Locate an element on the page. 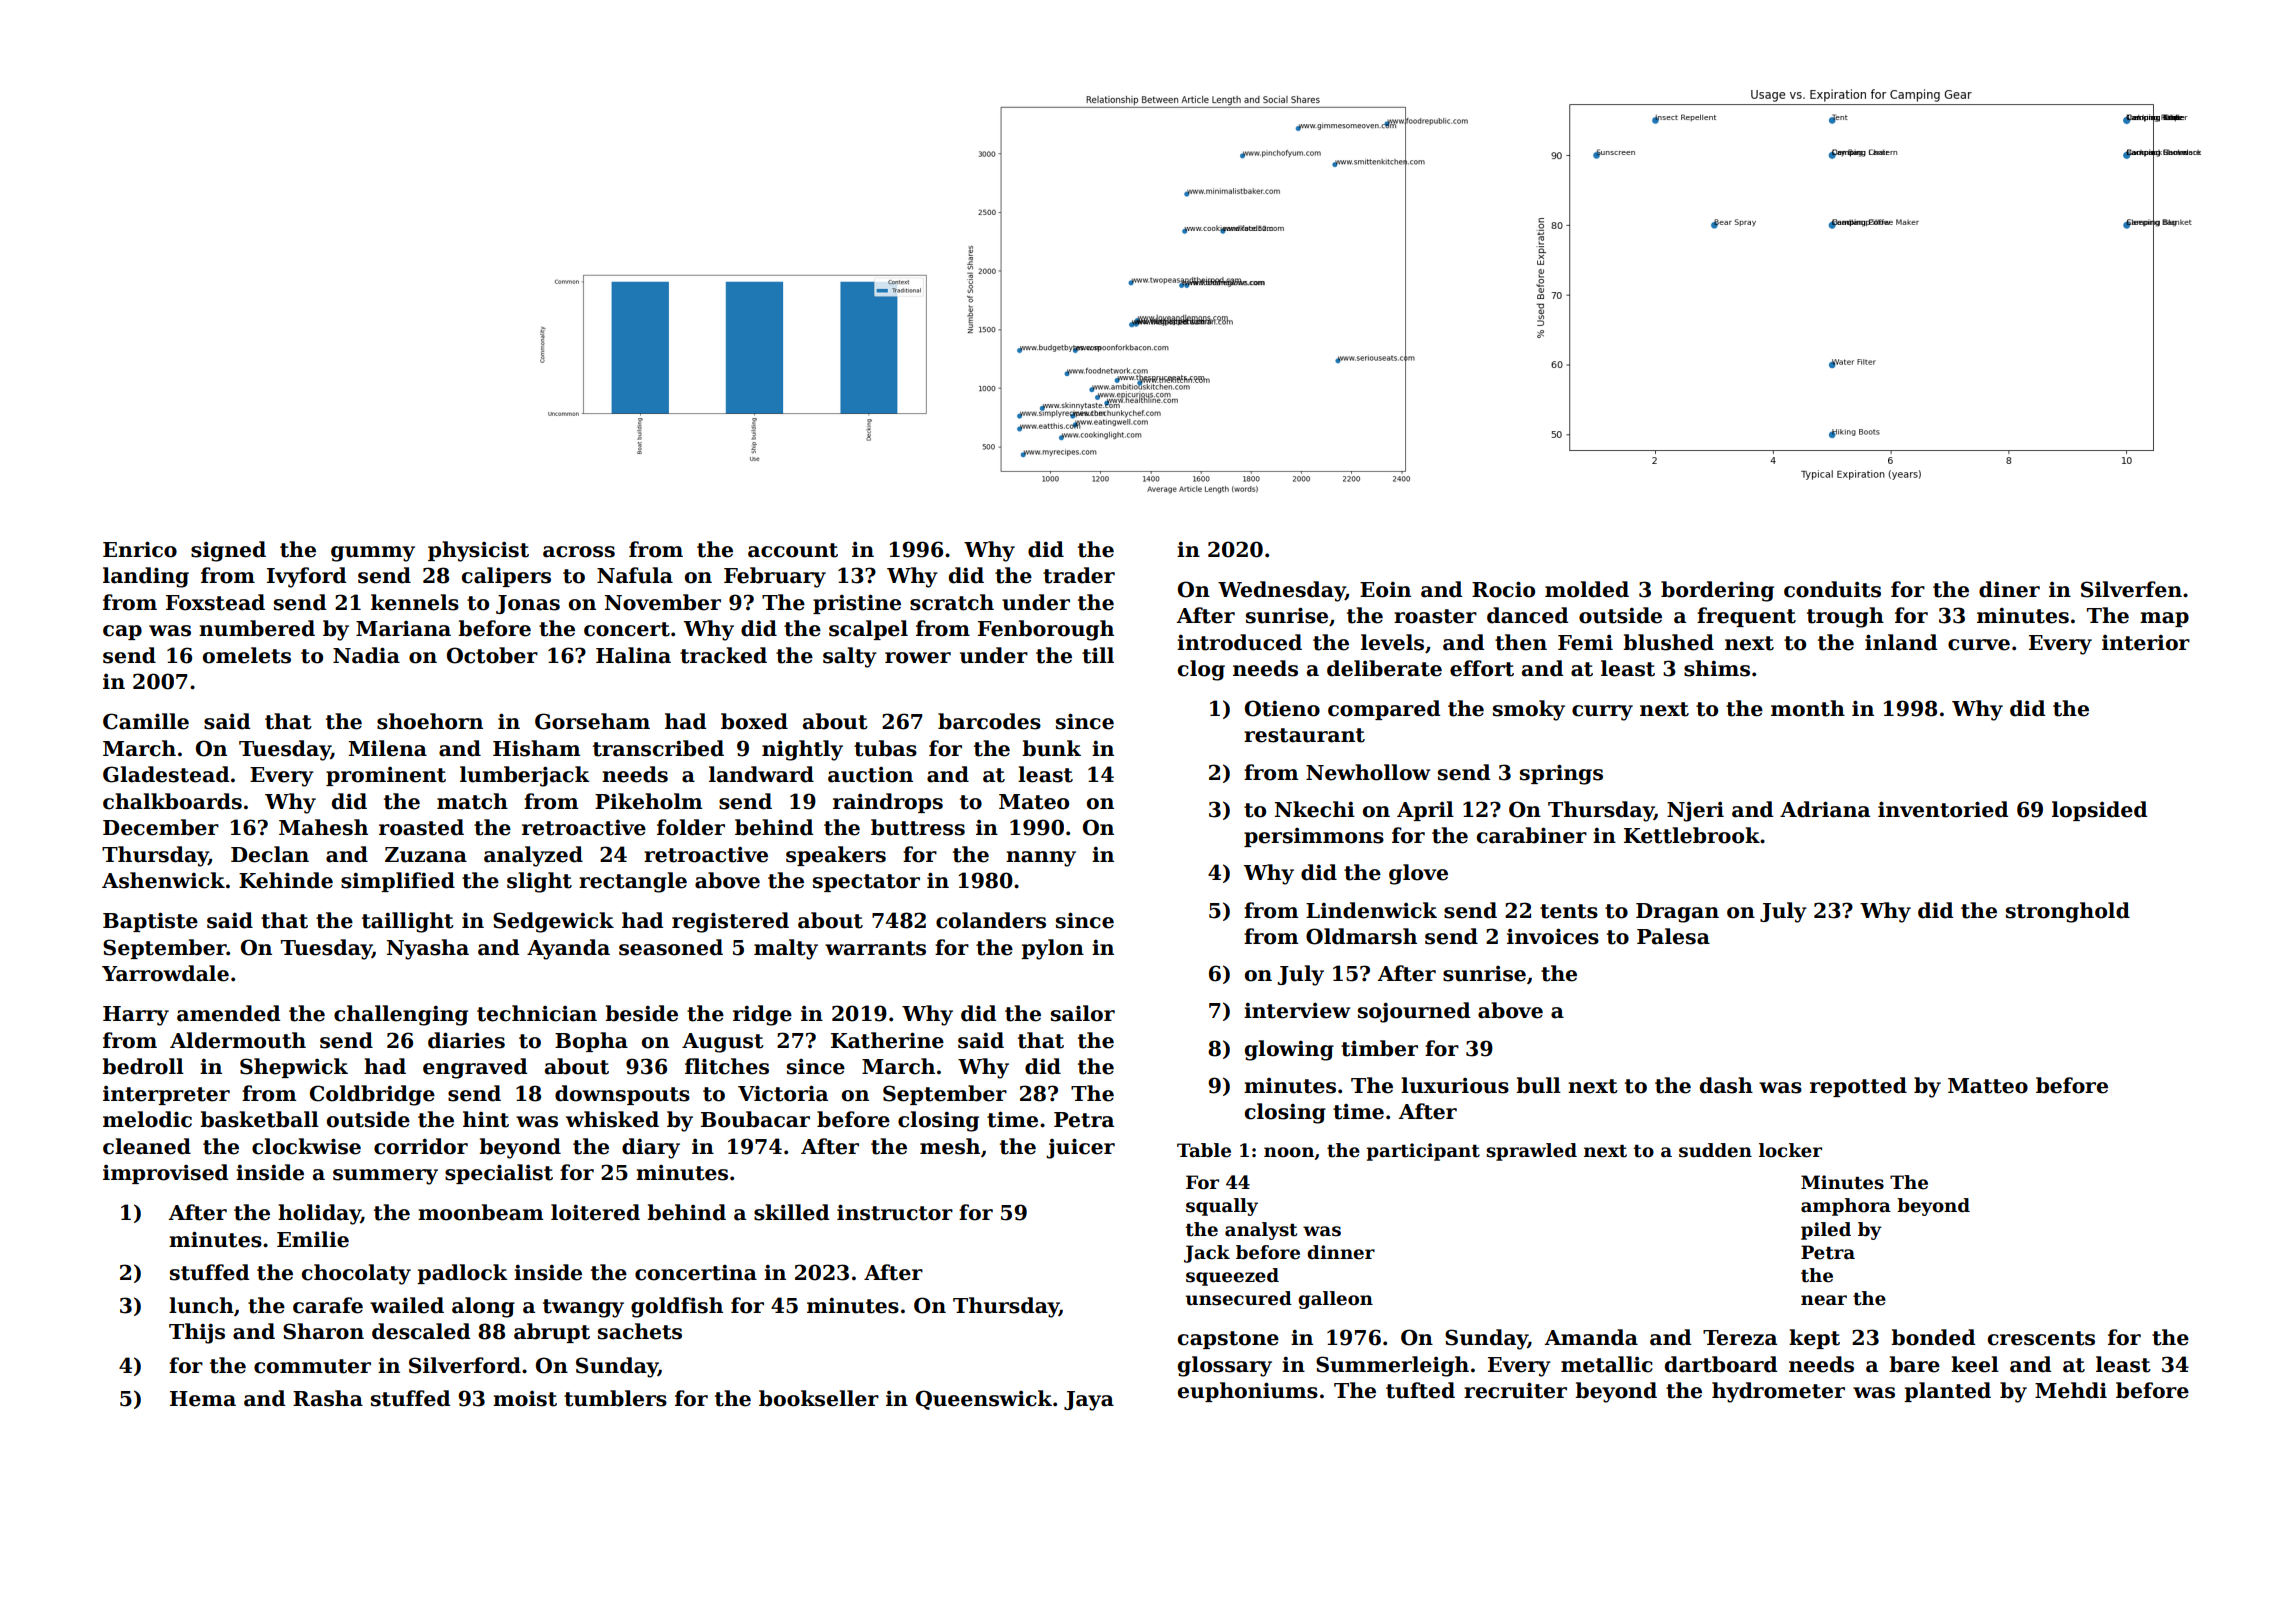 Image resolution: width=2292 pixels, height=1620 pixels. simplified is located at coordinates (398, 882).
